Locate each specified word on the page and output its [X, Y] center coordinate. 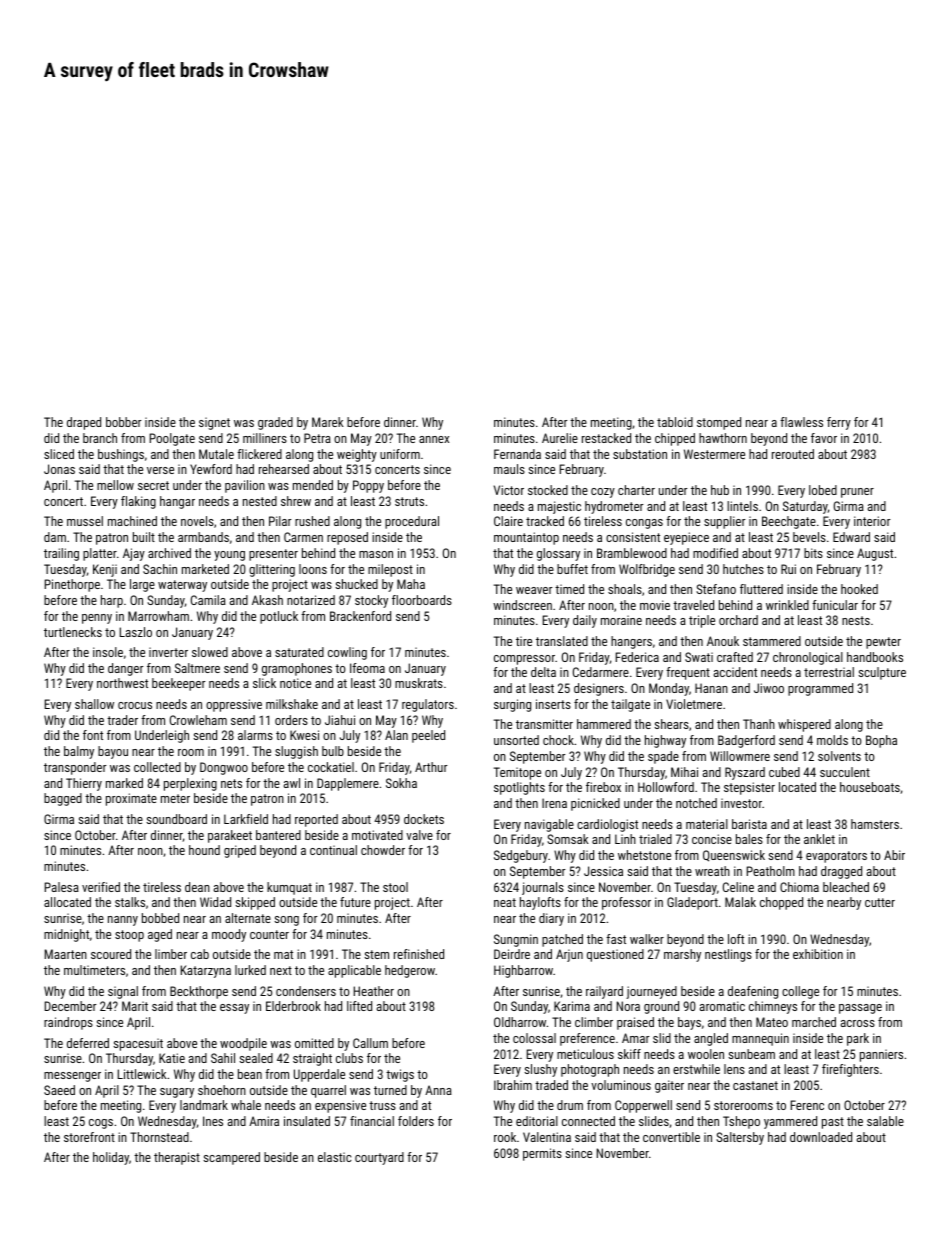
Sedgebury [521, 856]
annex [434, 439]
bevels [809, 537]
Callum [370, 1043]
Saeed [59, 1090]
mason [376, 554]
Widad [215, 902]
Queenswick [734, 856]
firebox [603, 787]
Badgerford [746, 741]
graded [275, 423]
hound [204, 850]
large [142, 585]
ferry [839, 423]
